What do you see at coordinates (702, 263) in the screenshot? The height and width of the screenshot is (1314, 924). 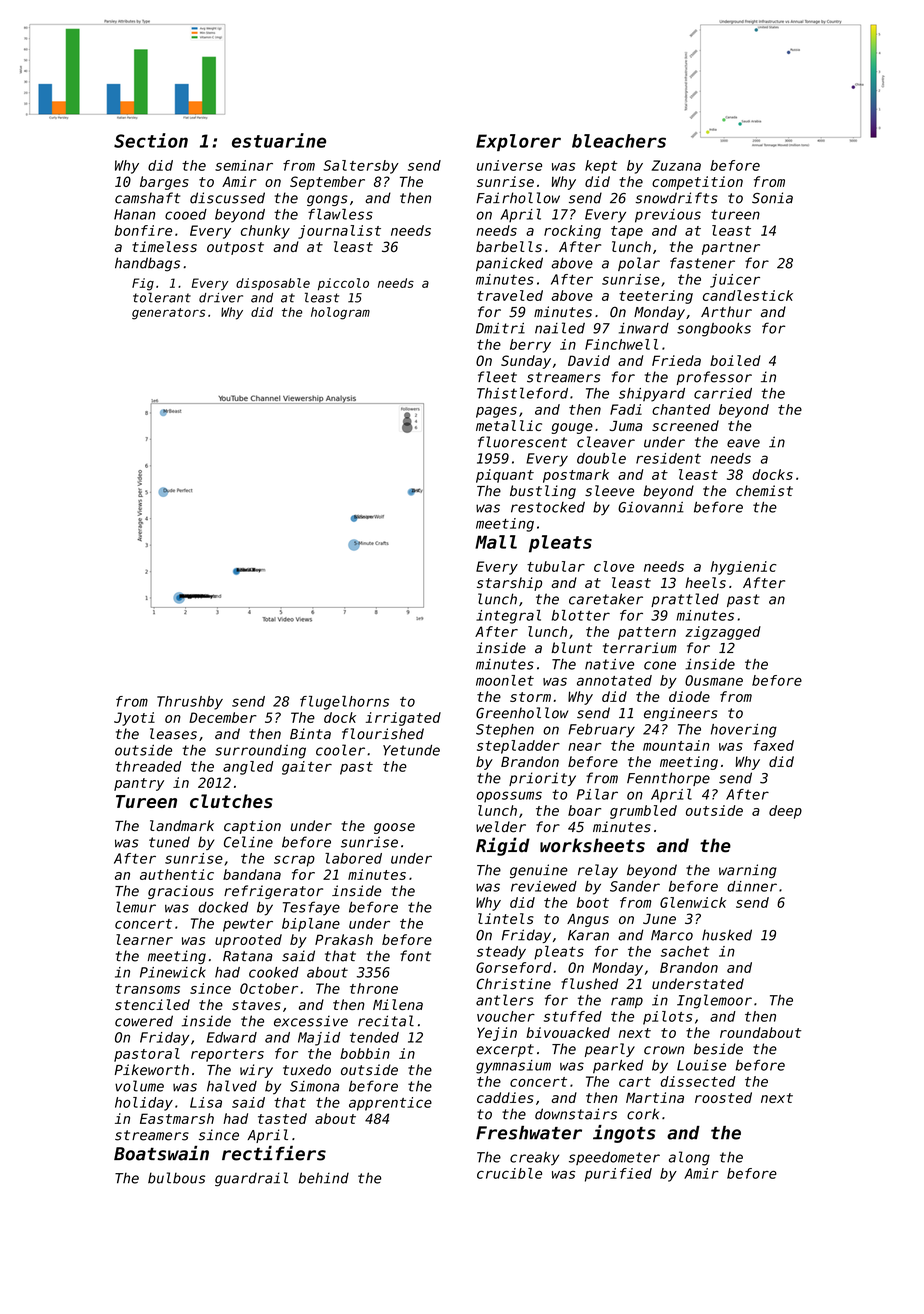 I see `fastener` at bounding box center [702, 263].
